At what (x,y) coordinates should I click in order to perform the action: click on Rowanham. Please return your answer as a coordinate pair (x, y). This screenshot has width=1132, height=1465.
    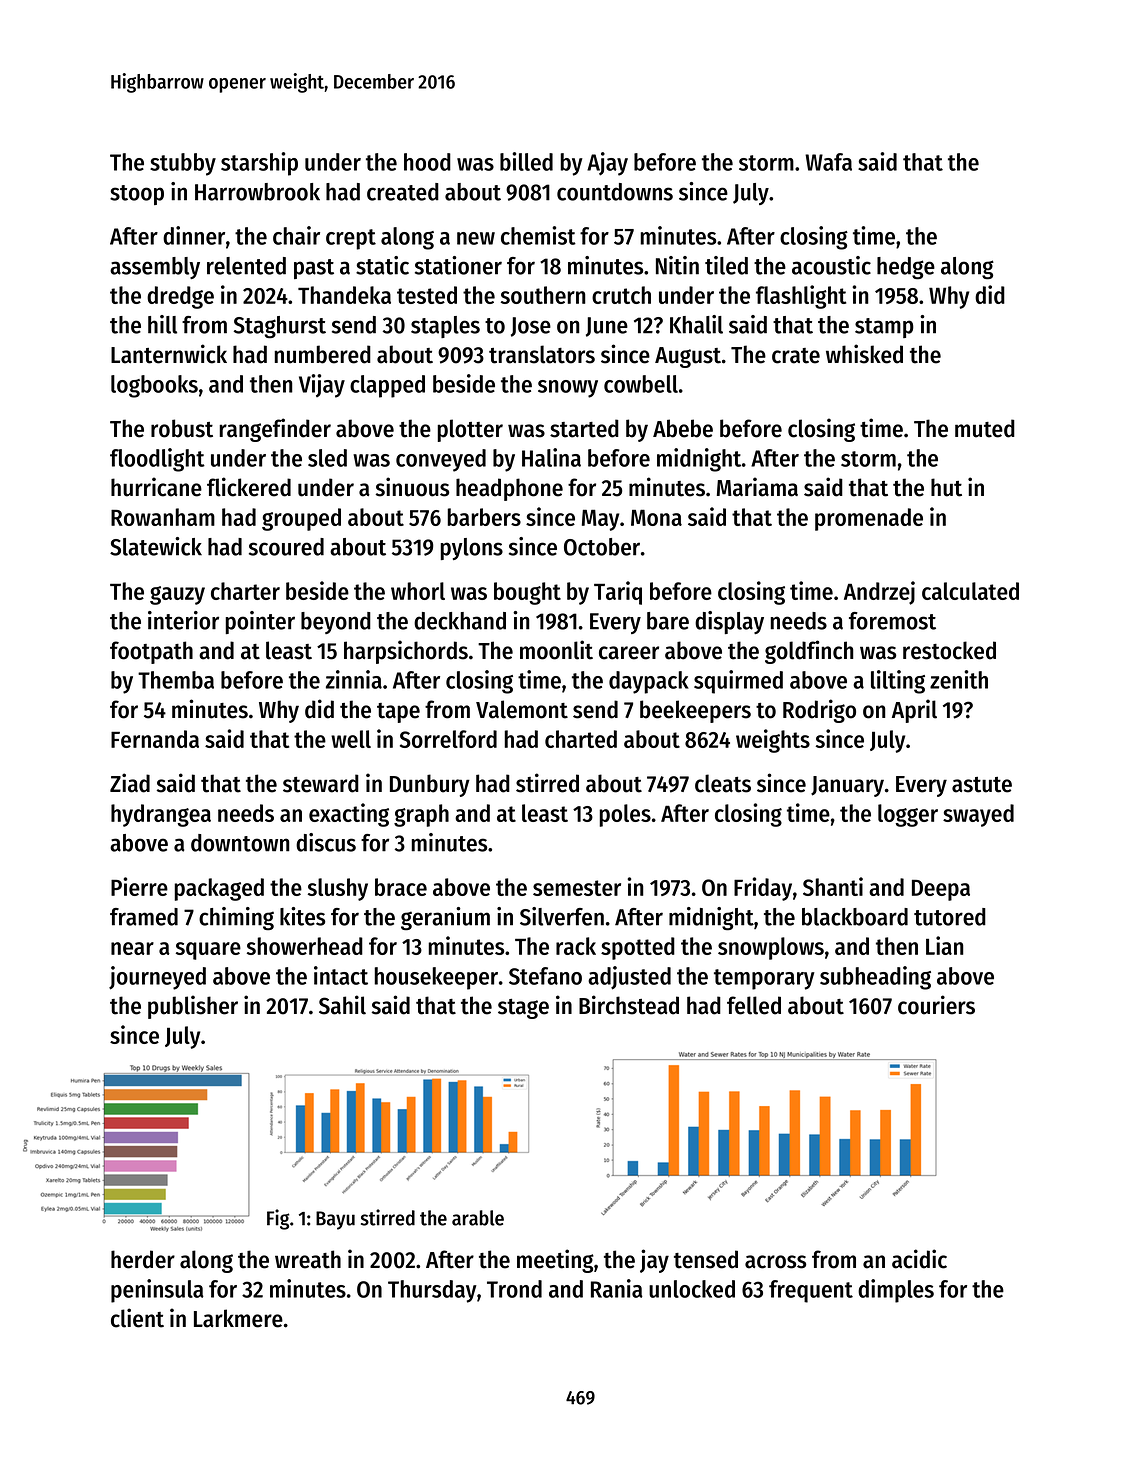
    Looking at the image, I should click on (163, 517).
